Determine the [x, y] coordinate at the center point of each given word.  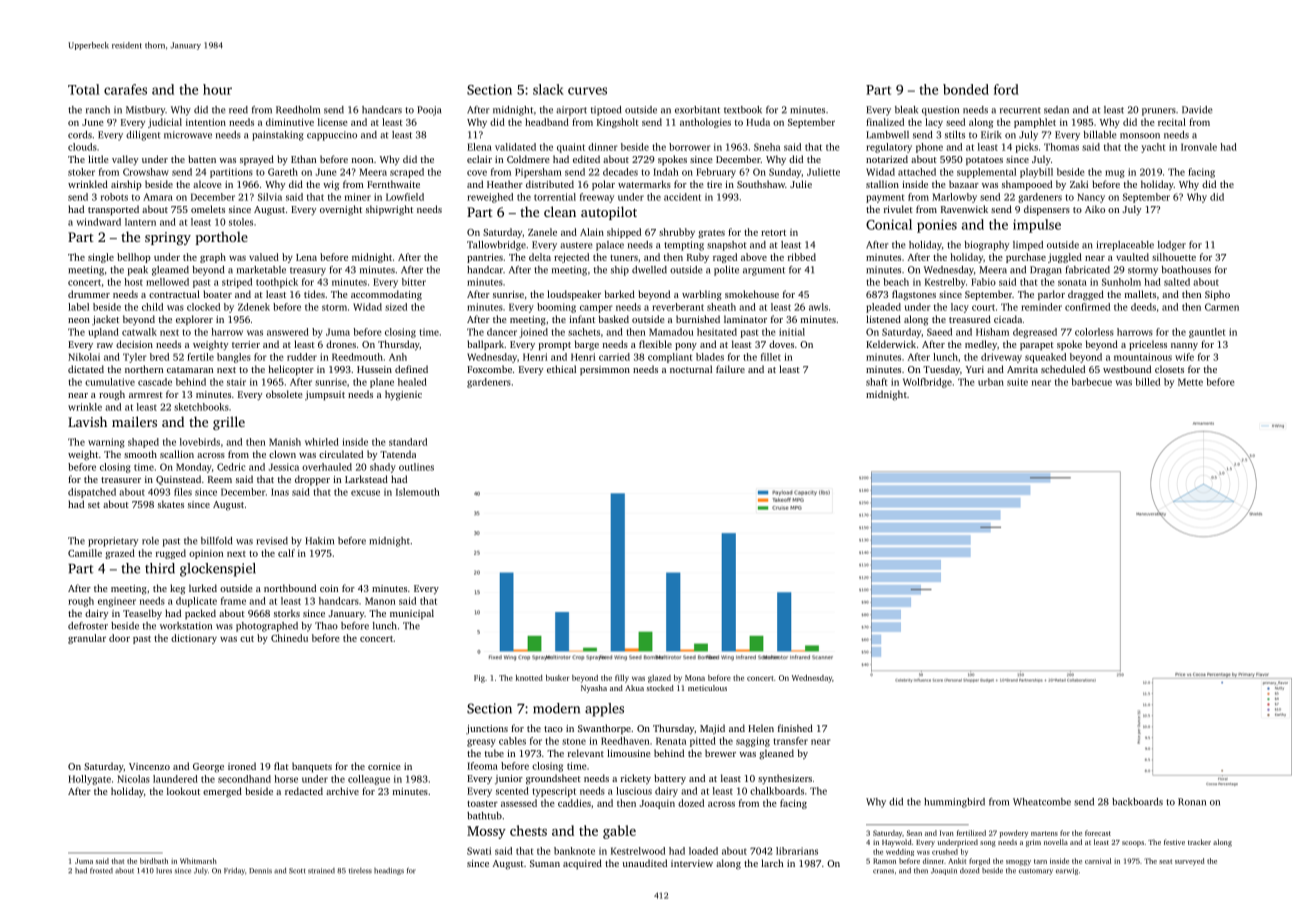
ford [1006, 89]
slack [548, 89]
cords [80, 135]
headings [389, 871]
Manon [380, 601]
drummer [89, 294]
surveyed [1190, 862]
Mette [1190, 382]
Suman [545, 863]
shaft [876, 382]
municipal [412, 614]
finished [795, 728]
